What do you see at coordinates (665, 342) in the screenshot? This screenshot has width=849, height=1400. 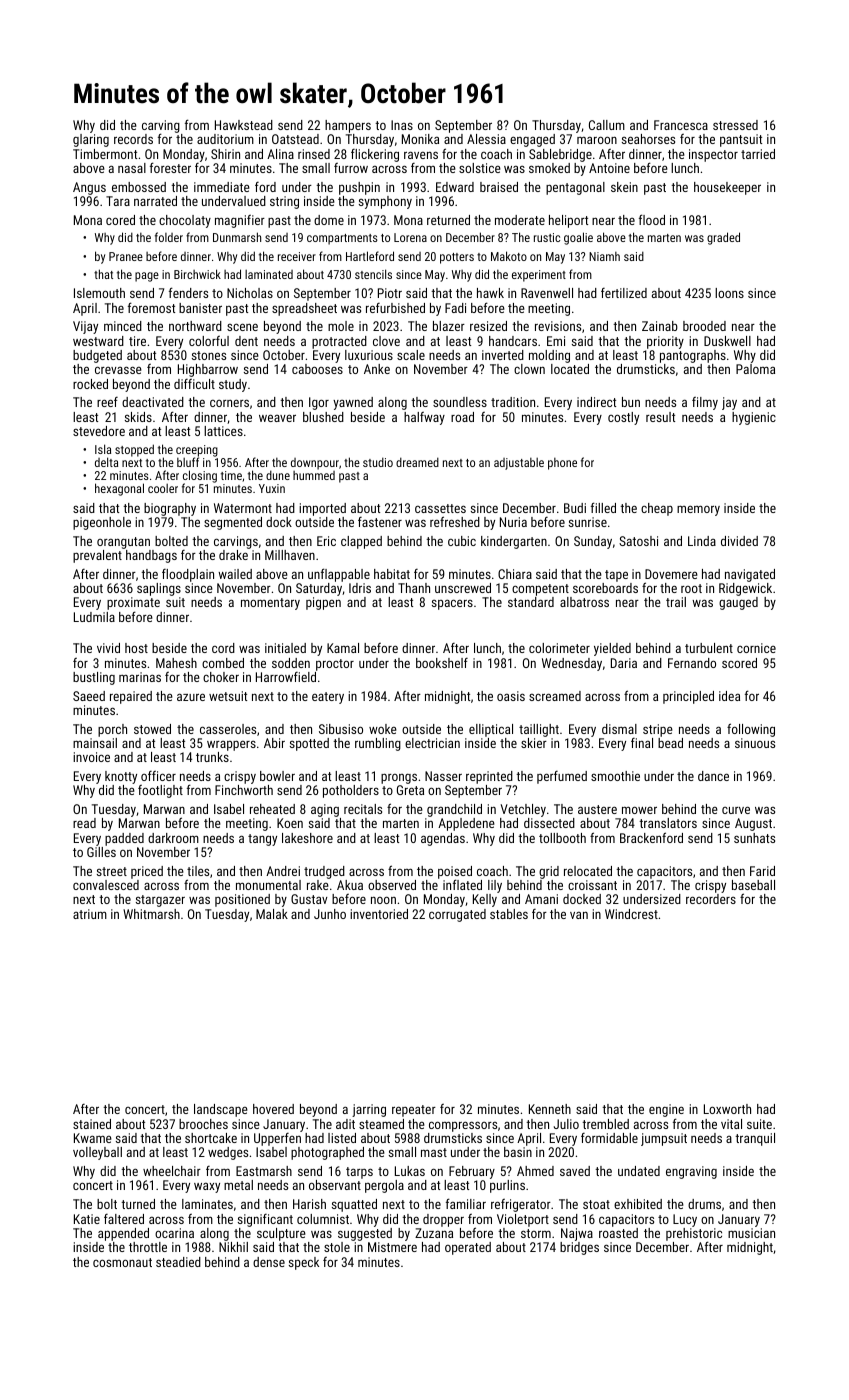 I see `priority` at bounding box center [665, 342].
